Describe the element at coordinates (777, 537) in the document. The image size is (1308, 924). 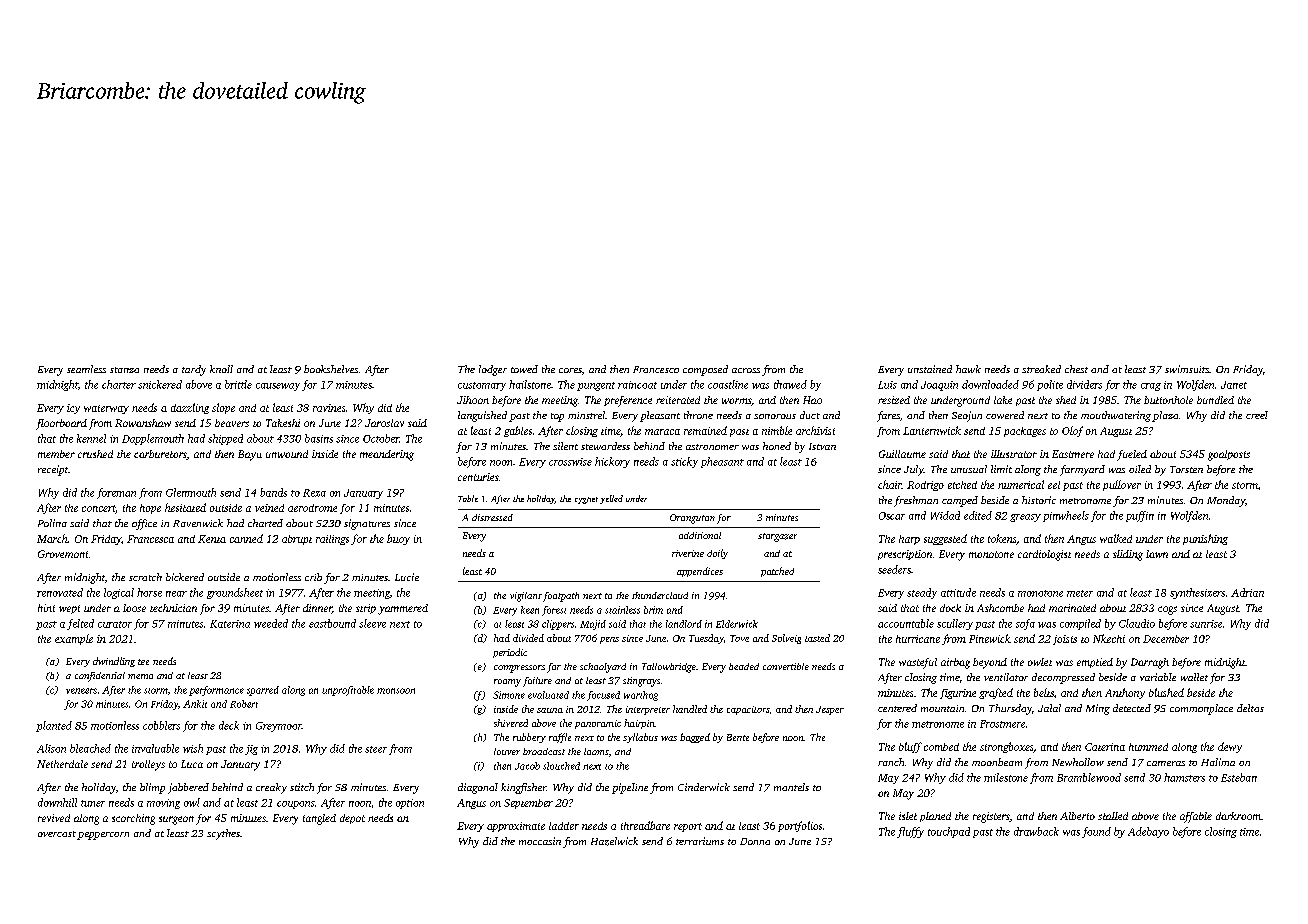
I see `stargazer` at that location.
